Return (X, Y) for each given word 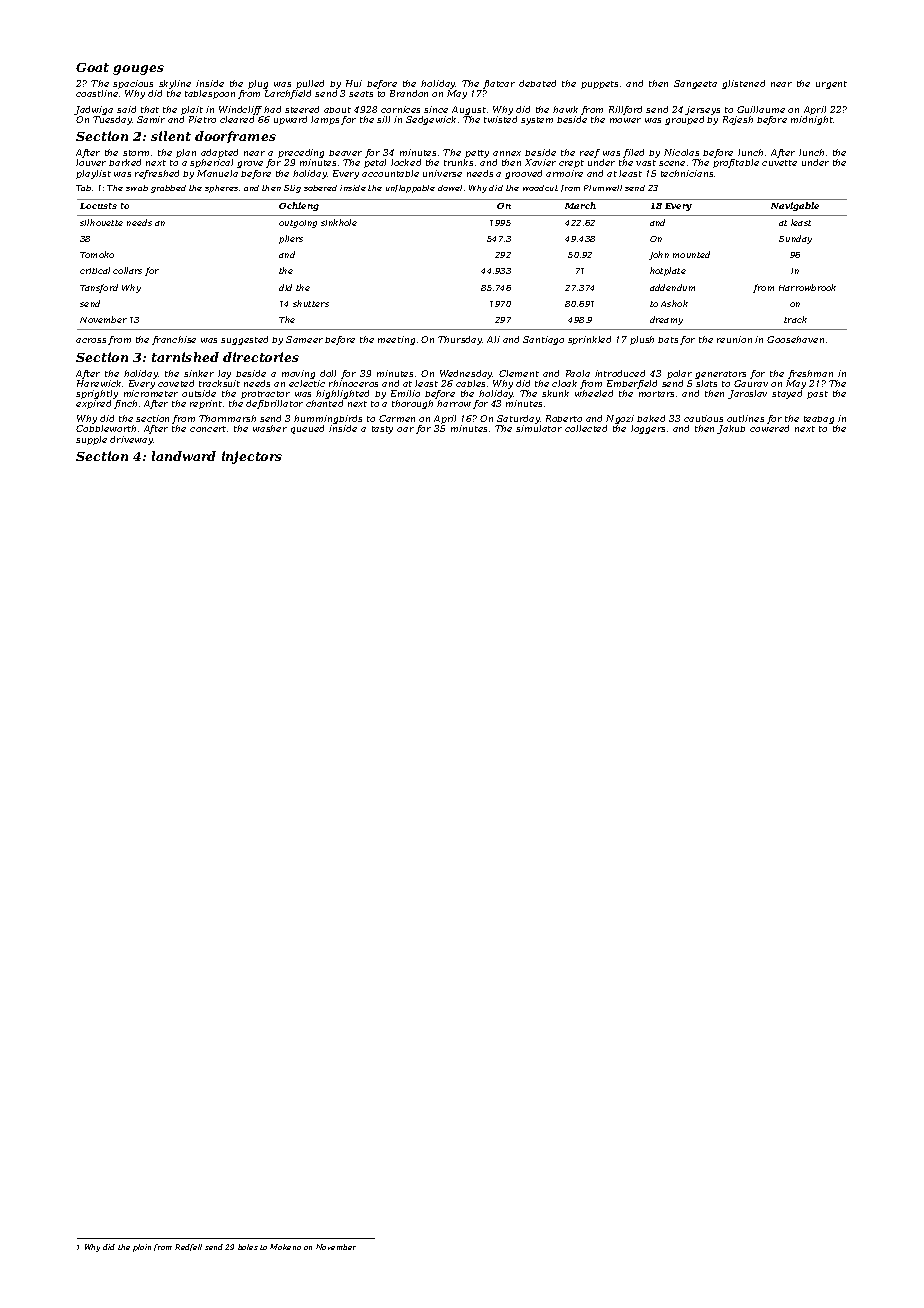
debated (537, 83)
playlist (93, 174)
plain (142, 1248)
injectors (252, 457)
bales (248, 1247)
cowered (769, 428)
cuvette (779, 163)
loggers (648, 429)
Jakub (731, 429)
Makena (285, 1247)
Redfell (188, 1247)
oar (405, 429)
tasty (382, 430)
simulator (539, 428)
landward (184, 456)
